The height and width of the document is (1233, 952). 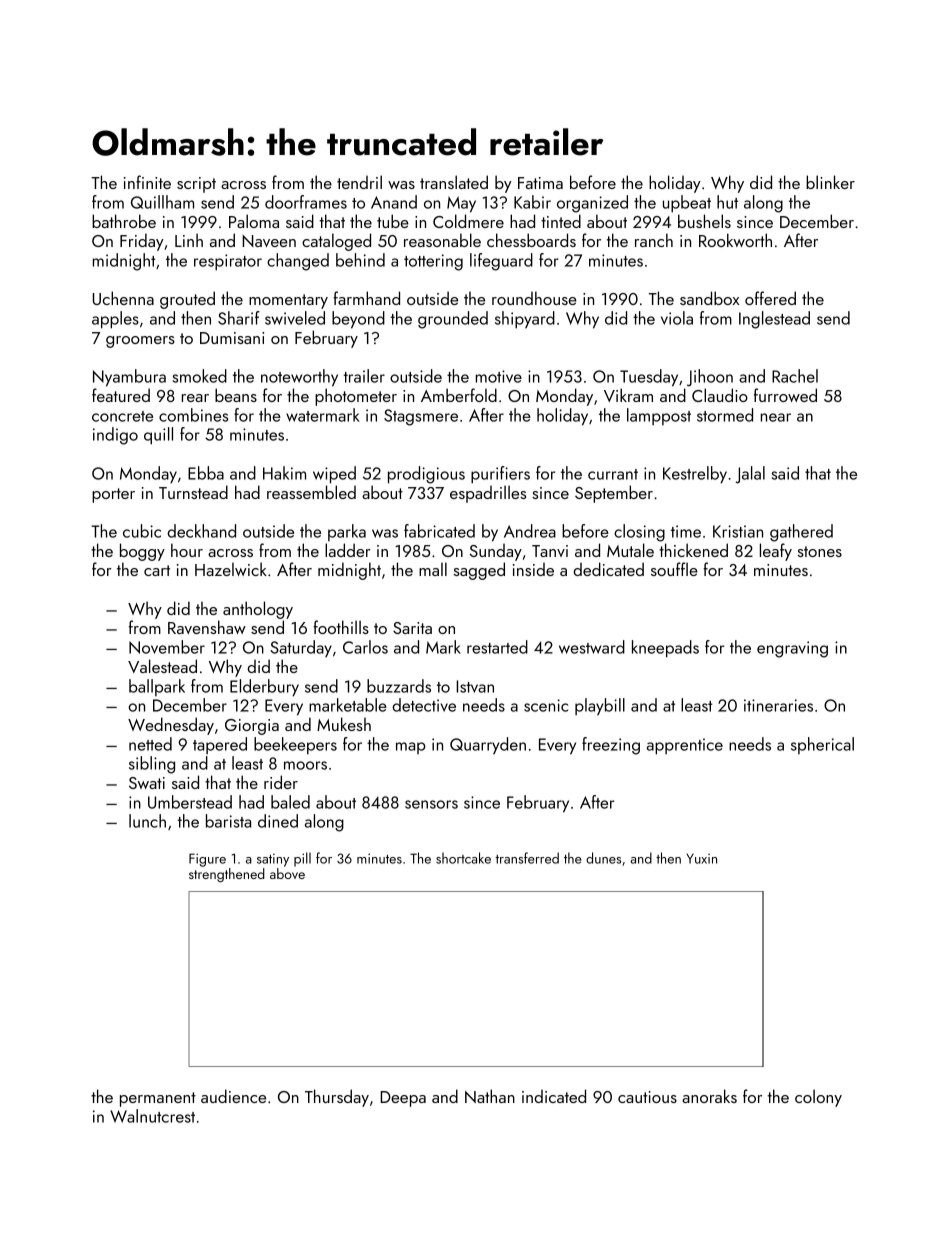 What do you see at coordinates (818, 1098) in the document?
I see `colony` at bounding box center [818, 1098].
